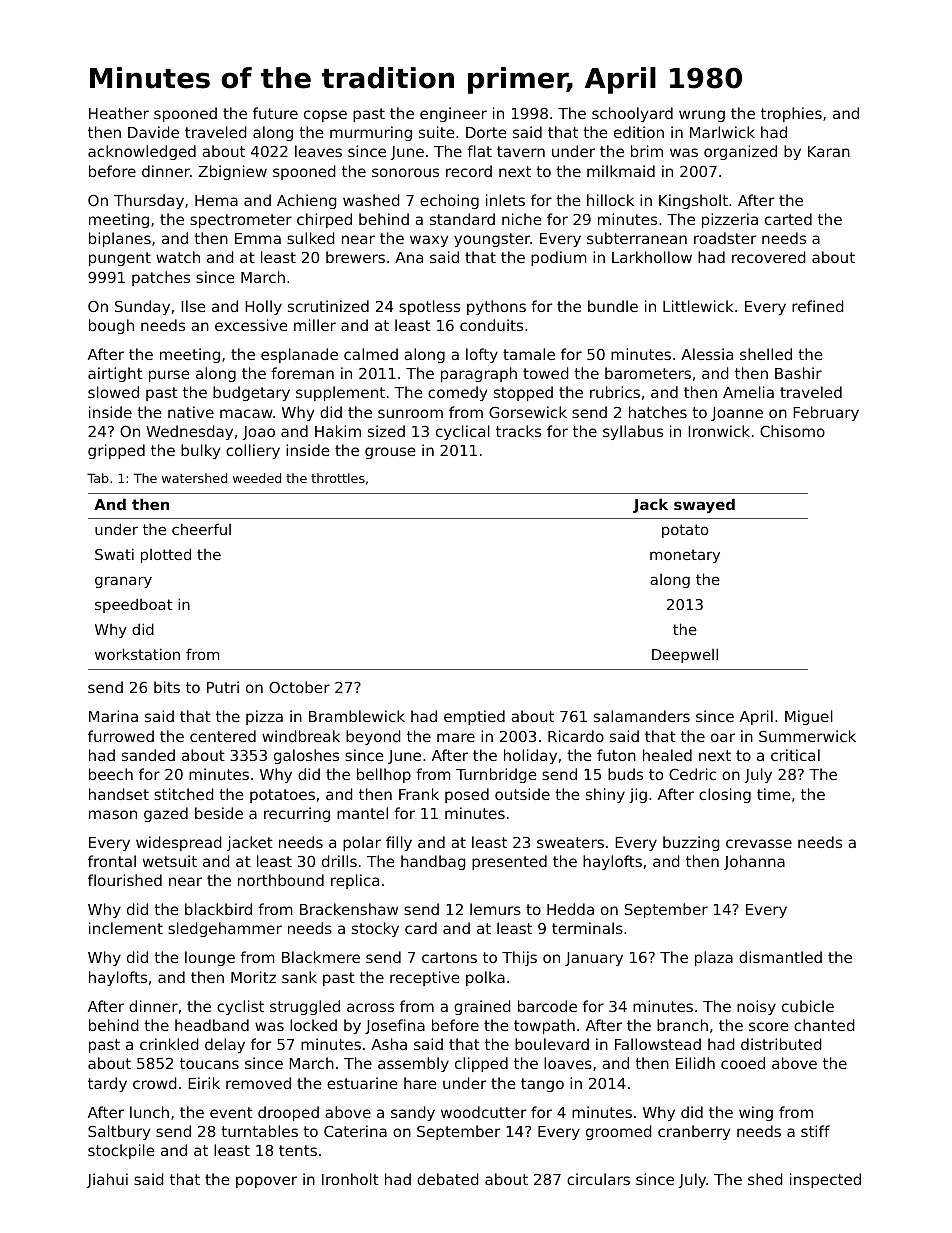  I want to click on workstation, so click(137, 654).
